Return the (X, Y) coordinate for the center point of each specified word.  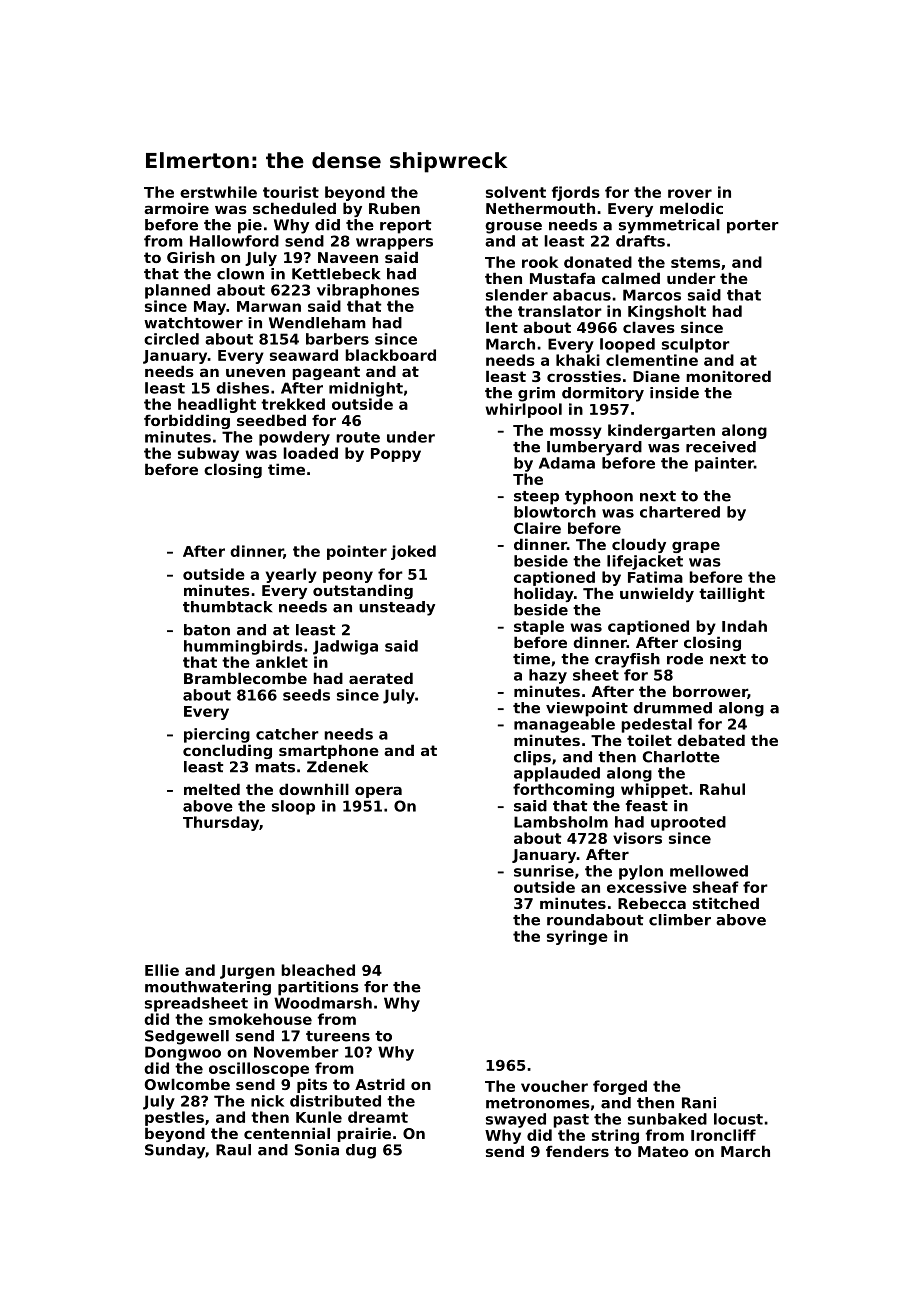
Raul (233, 1150)
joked (413, 552)
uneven (255, 372)
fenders (577, 1151)
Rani (699, 1103)
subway (208, 454)
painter (724, 464)
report (405, 227)
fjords (576, 193)
